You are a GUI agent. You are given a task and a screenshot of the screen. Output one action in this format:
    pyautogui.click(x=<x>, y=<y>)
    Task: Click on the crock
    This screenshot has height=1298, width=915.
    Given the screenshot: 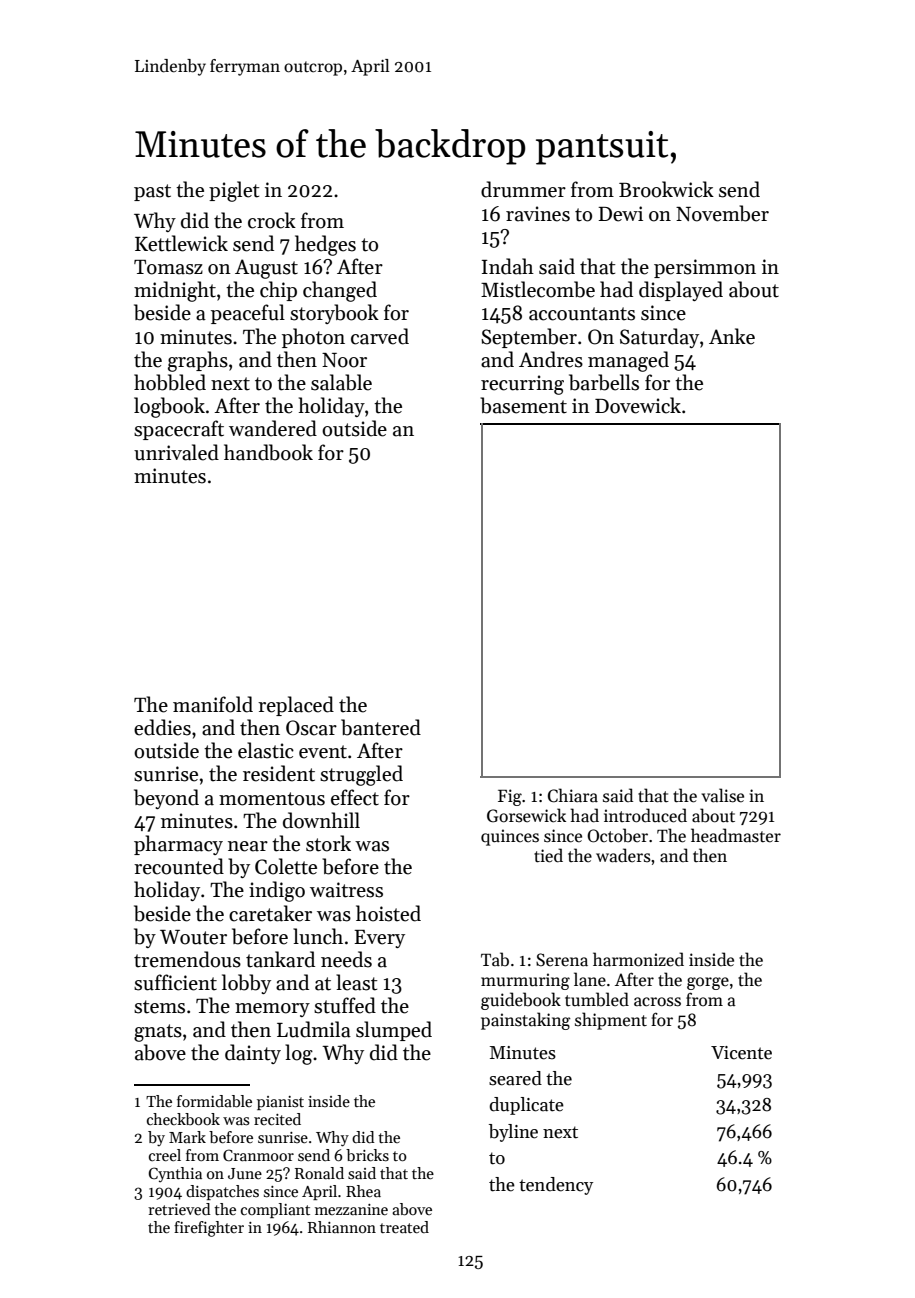 What is the action you would take?
    pyautogui.click(x=272, y=220)
